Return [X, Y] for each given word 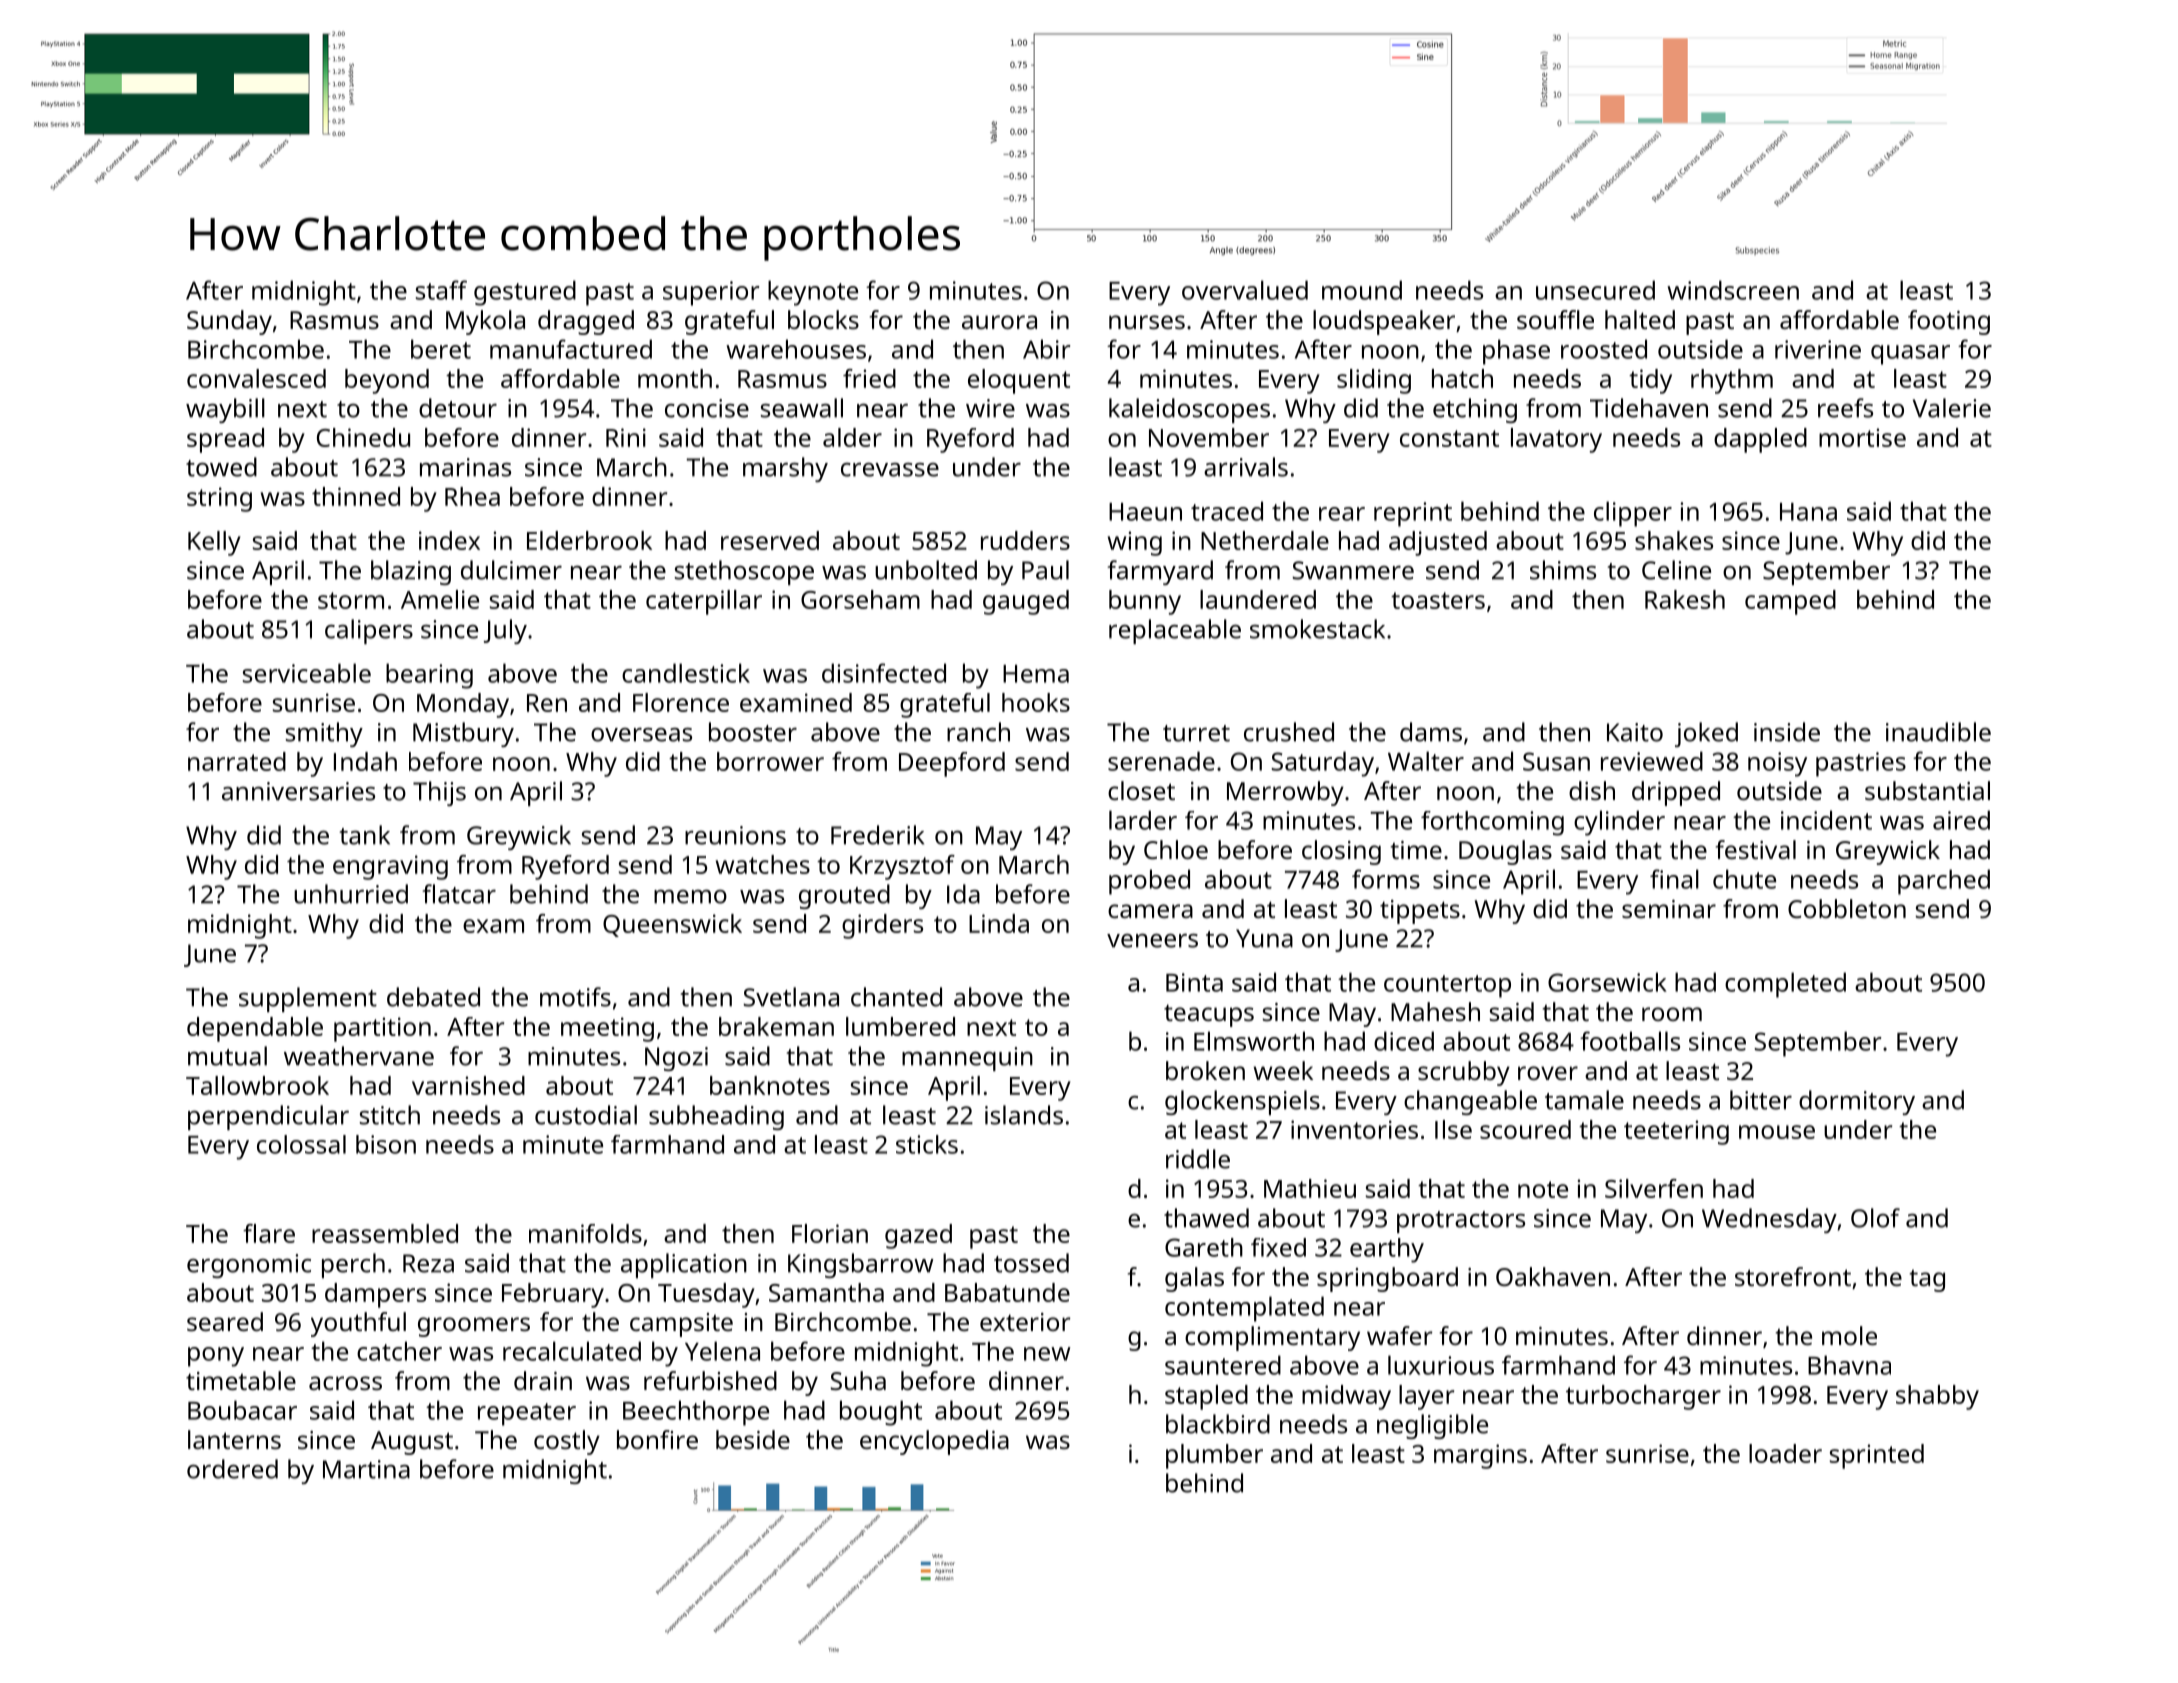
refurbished [710, 1380]
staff [441, 290]
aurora [999, 322]
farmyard [1160, 572]
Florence [681, 702]
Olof [1875, 1218]
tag [1927, 1281]
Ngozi [676, 1059]
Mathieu [1310, 1188]
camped [1790, 602]
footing [1949, 322]
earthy [1387, 1250]
